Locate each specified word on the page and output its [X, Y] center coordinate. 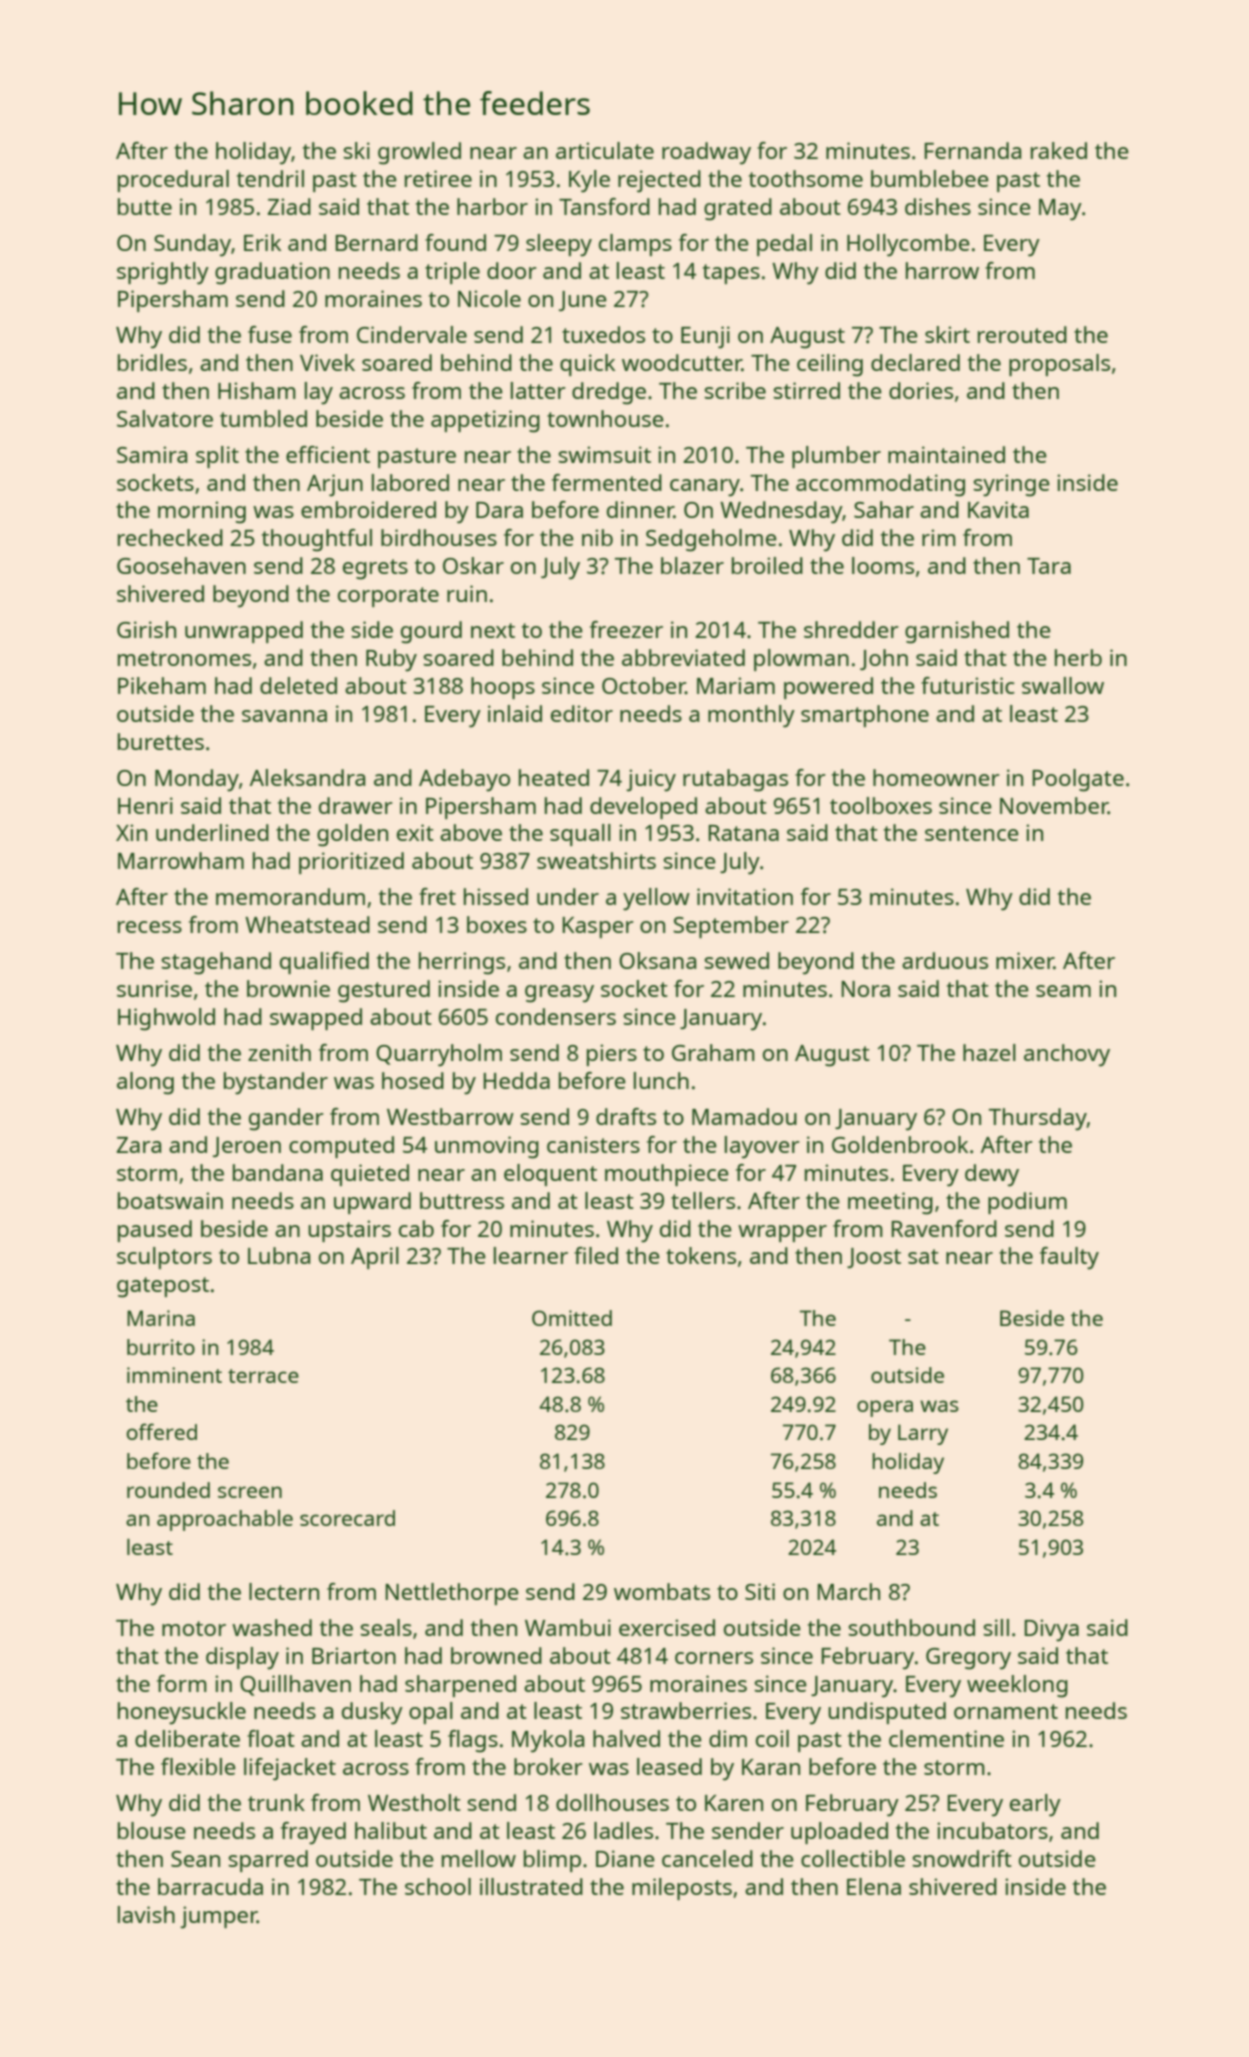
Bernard [376, 242]
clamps [635, 245]
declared [915, 362]
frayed [313, 1833]
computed [341, 1147]
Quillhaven [295, 1685]
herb [1078, 657]
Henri [145, 805]
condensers [556, 1016]
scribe [735, 390]
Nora [865, 989]
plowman [801, 660]
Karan [771, 1767]
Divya [1051, 1630]
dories [921, 390]
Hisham [257, 390]
